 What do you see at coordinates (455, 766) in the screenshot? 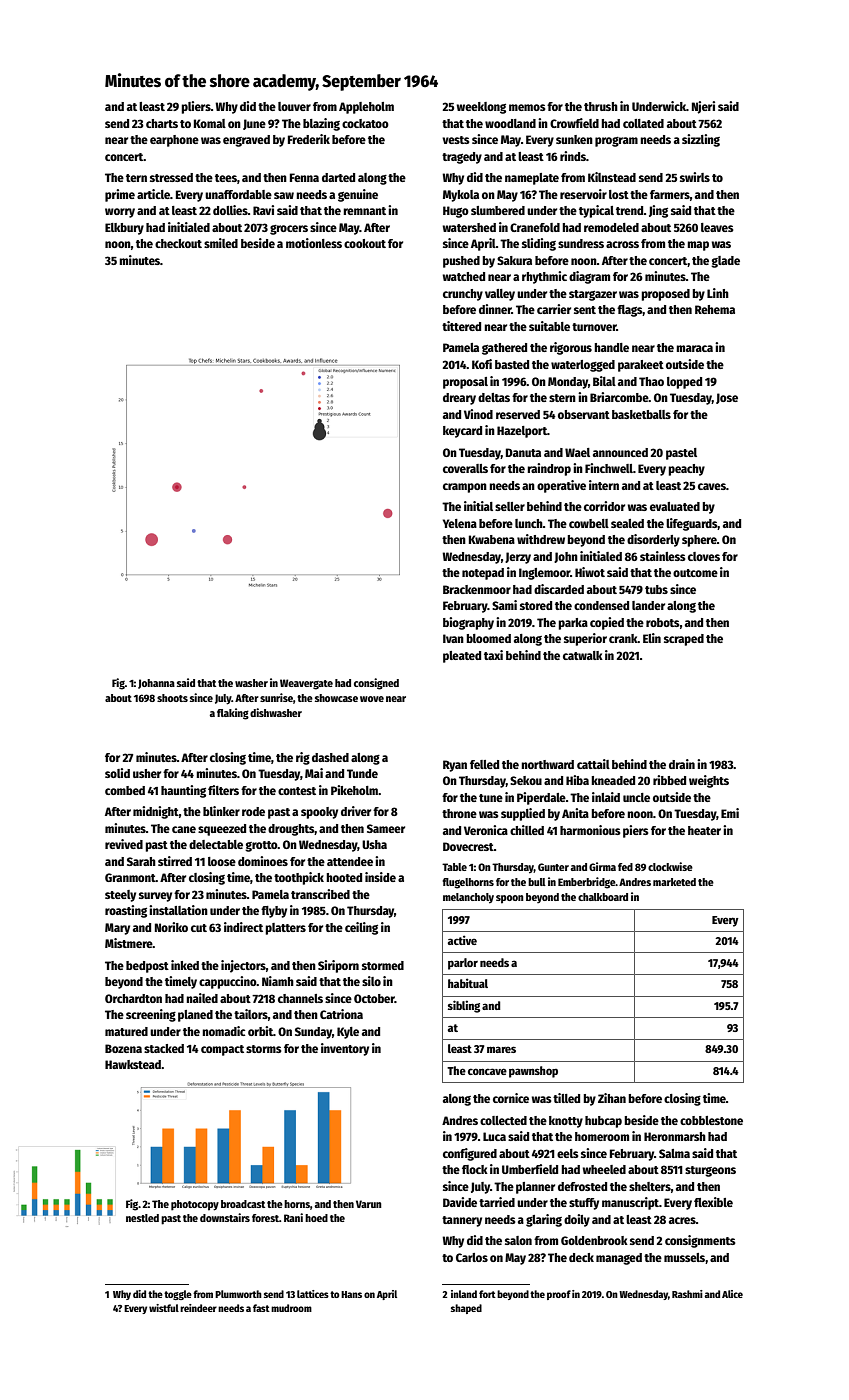
I see `Ryan` at bounding box center [455, 766].
